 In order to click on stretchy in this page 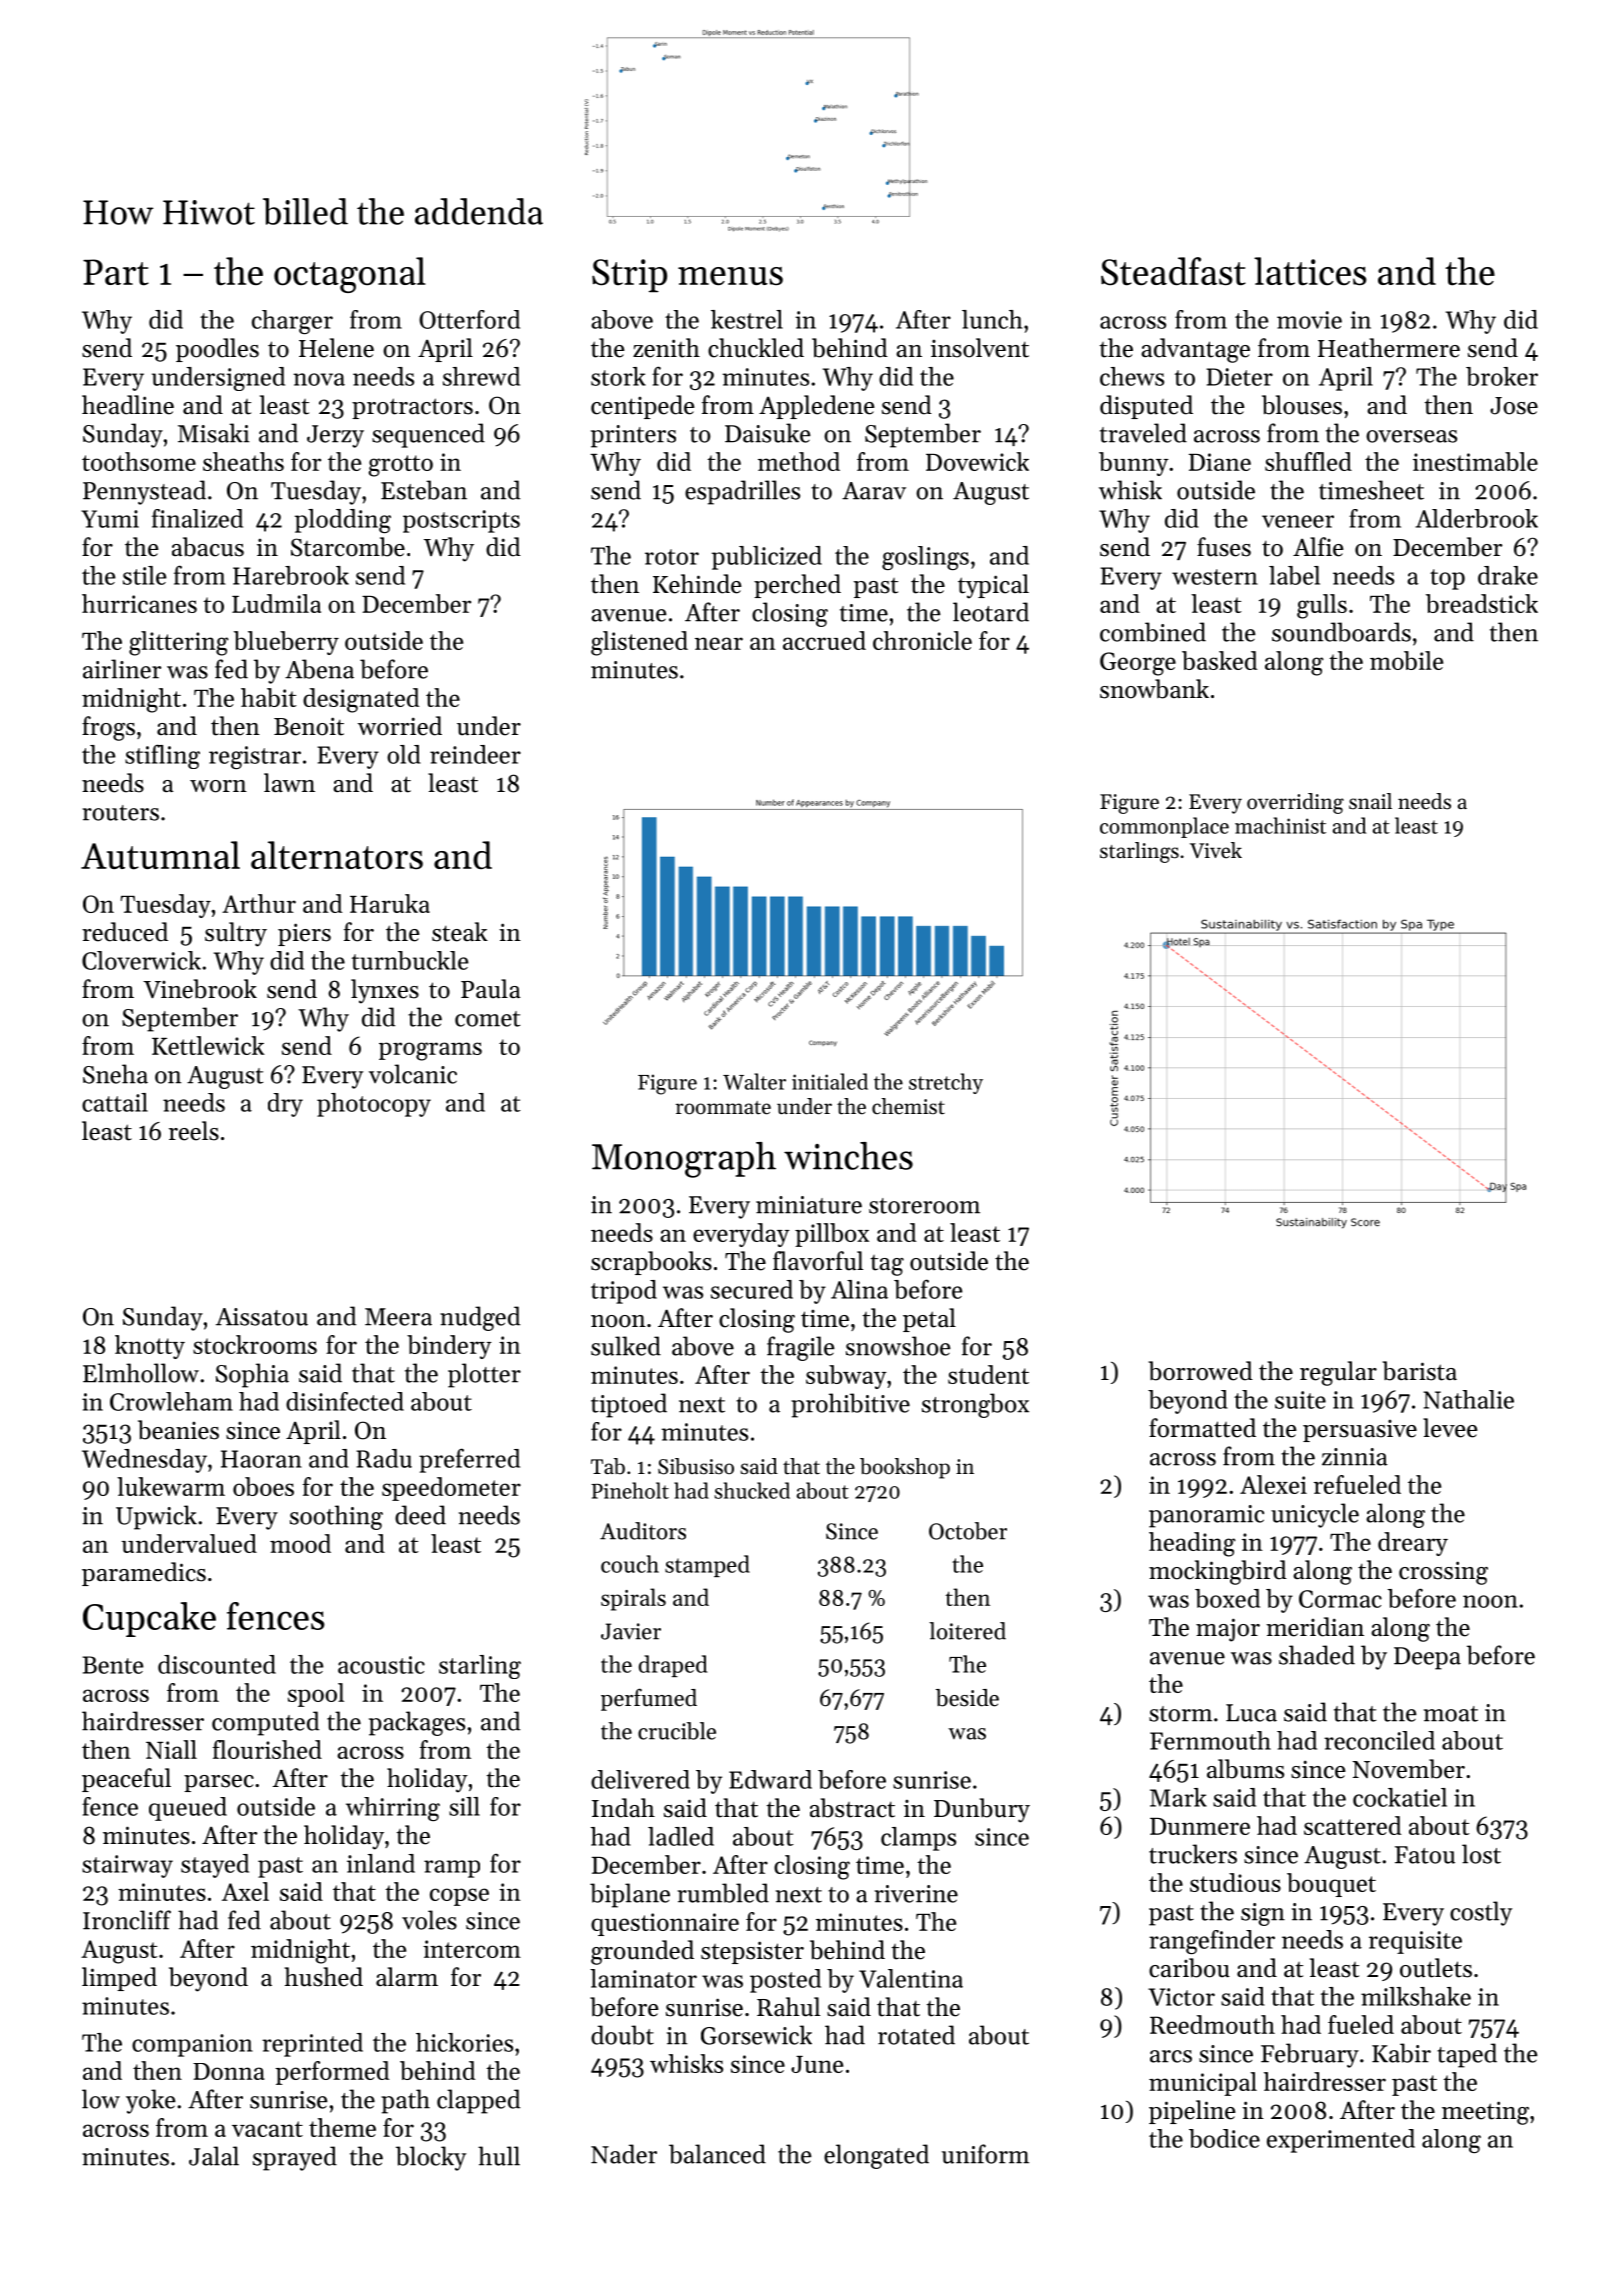, I will do `click(946, 1083)`.
